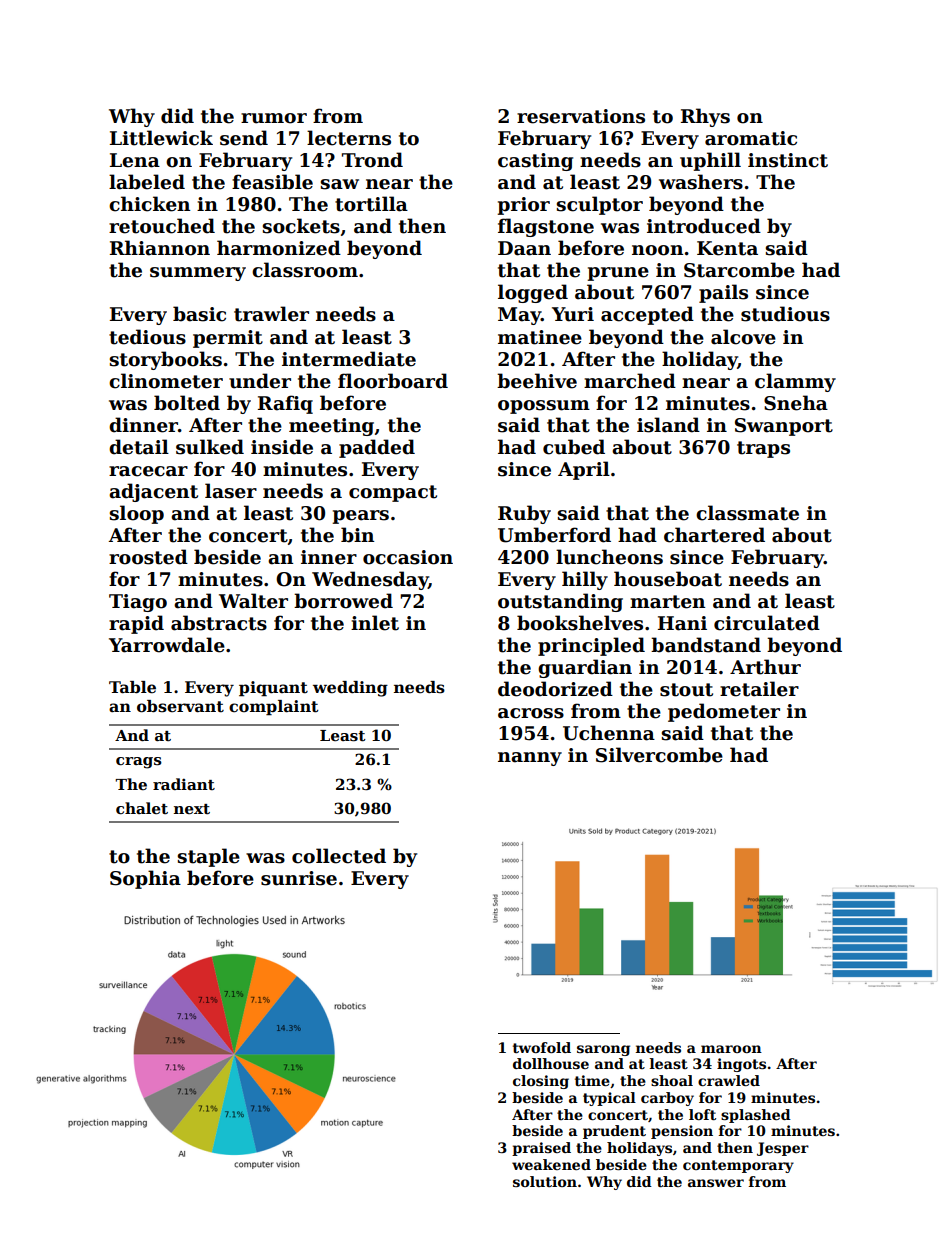 The width and height of the screenshot is (952, 1233). I want to click on Jesper, so click(783, 1149).
